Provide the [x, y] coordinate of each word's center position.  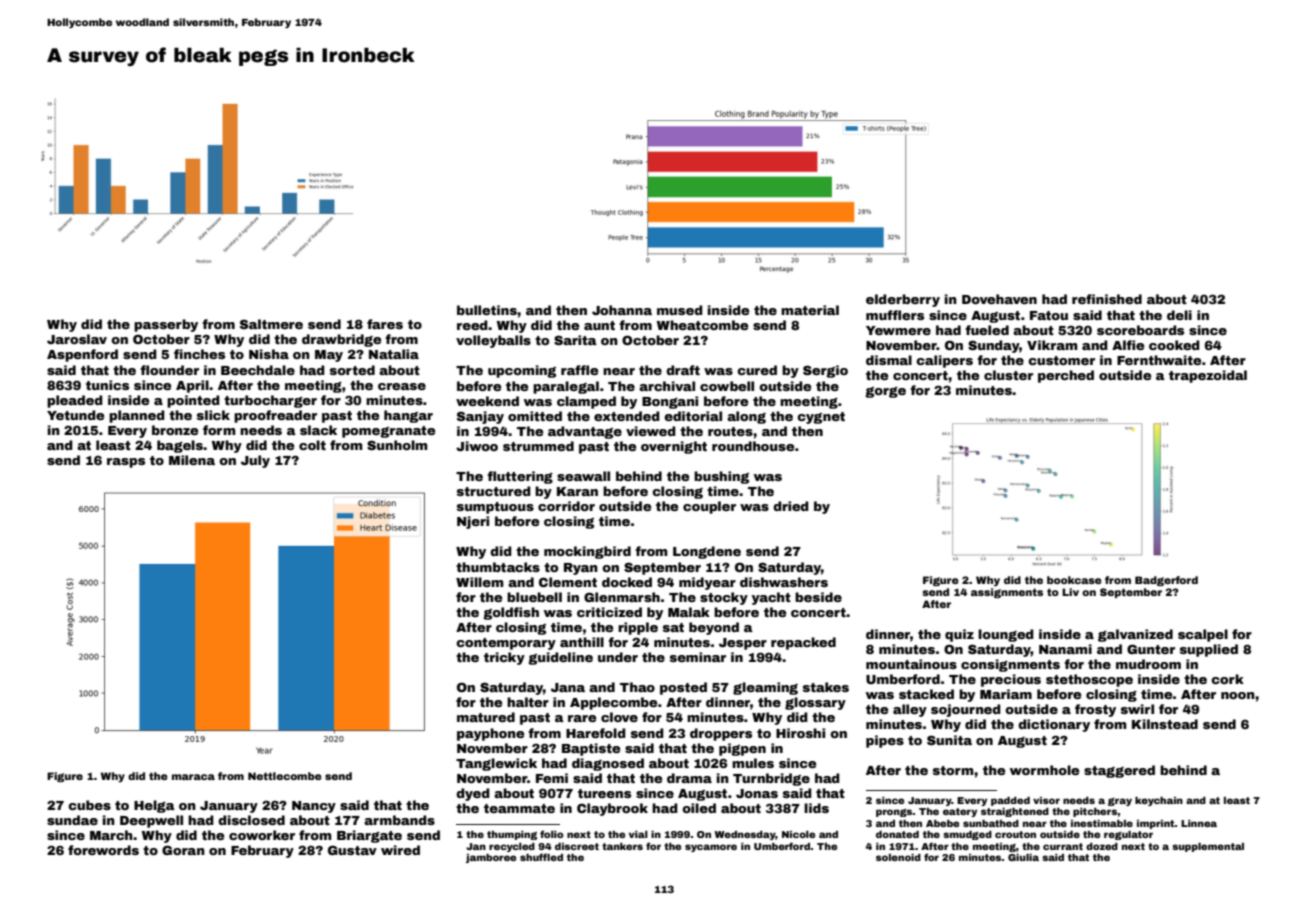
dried [791, 506]
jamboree [491, 858]
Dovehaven [999, 299]
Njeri [473, 522]
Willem [479, 582]
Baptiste [591, 749]
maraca [193, 777]
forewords [103, 850]
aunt [599, 325]
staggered [1119, 771]
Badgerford [1166, 581]
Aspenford [82, 355]
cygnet [821, 418]
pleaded [75, 401]
